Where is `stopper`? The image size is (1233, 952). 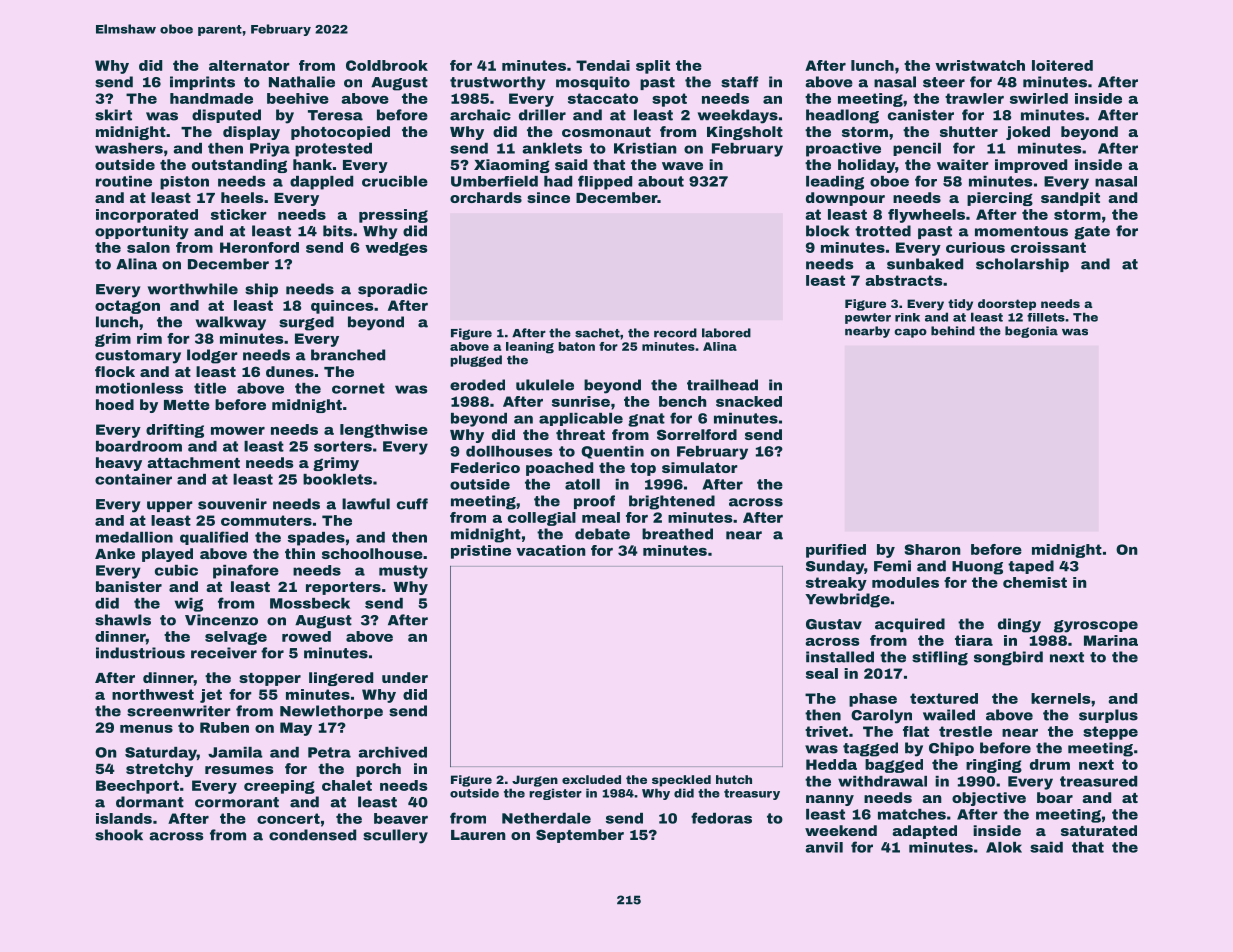
stopper is located at coordinates (270, 679).
